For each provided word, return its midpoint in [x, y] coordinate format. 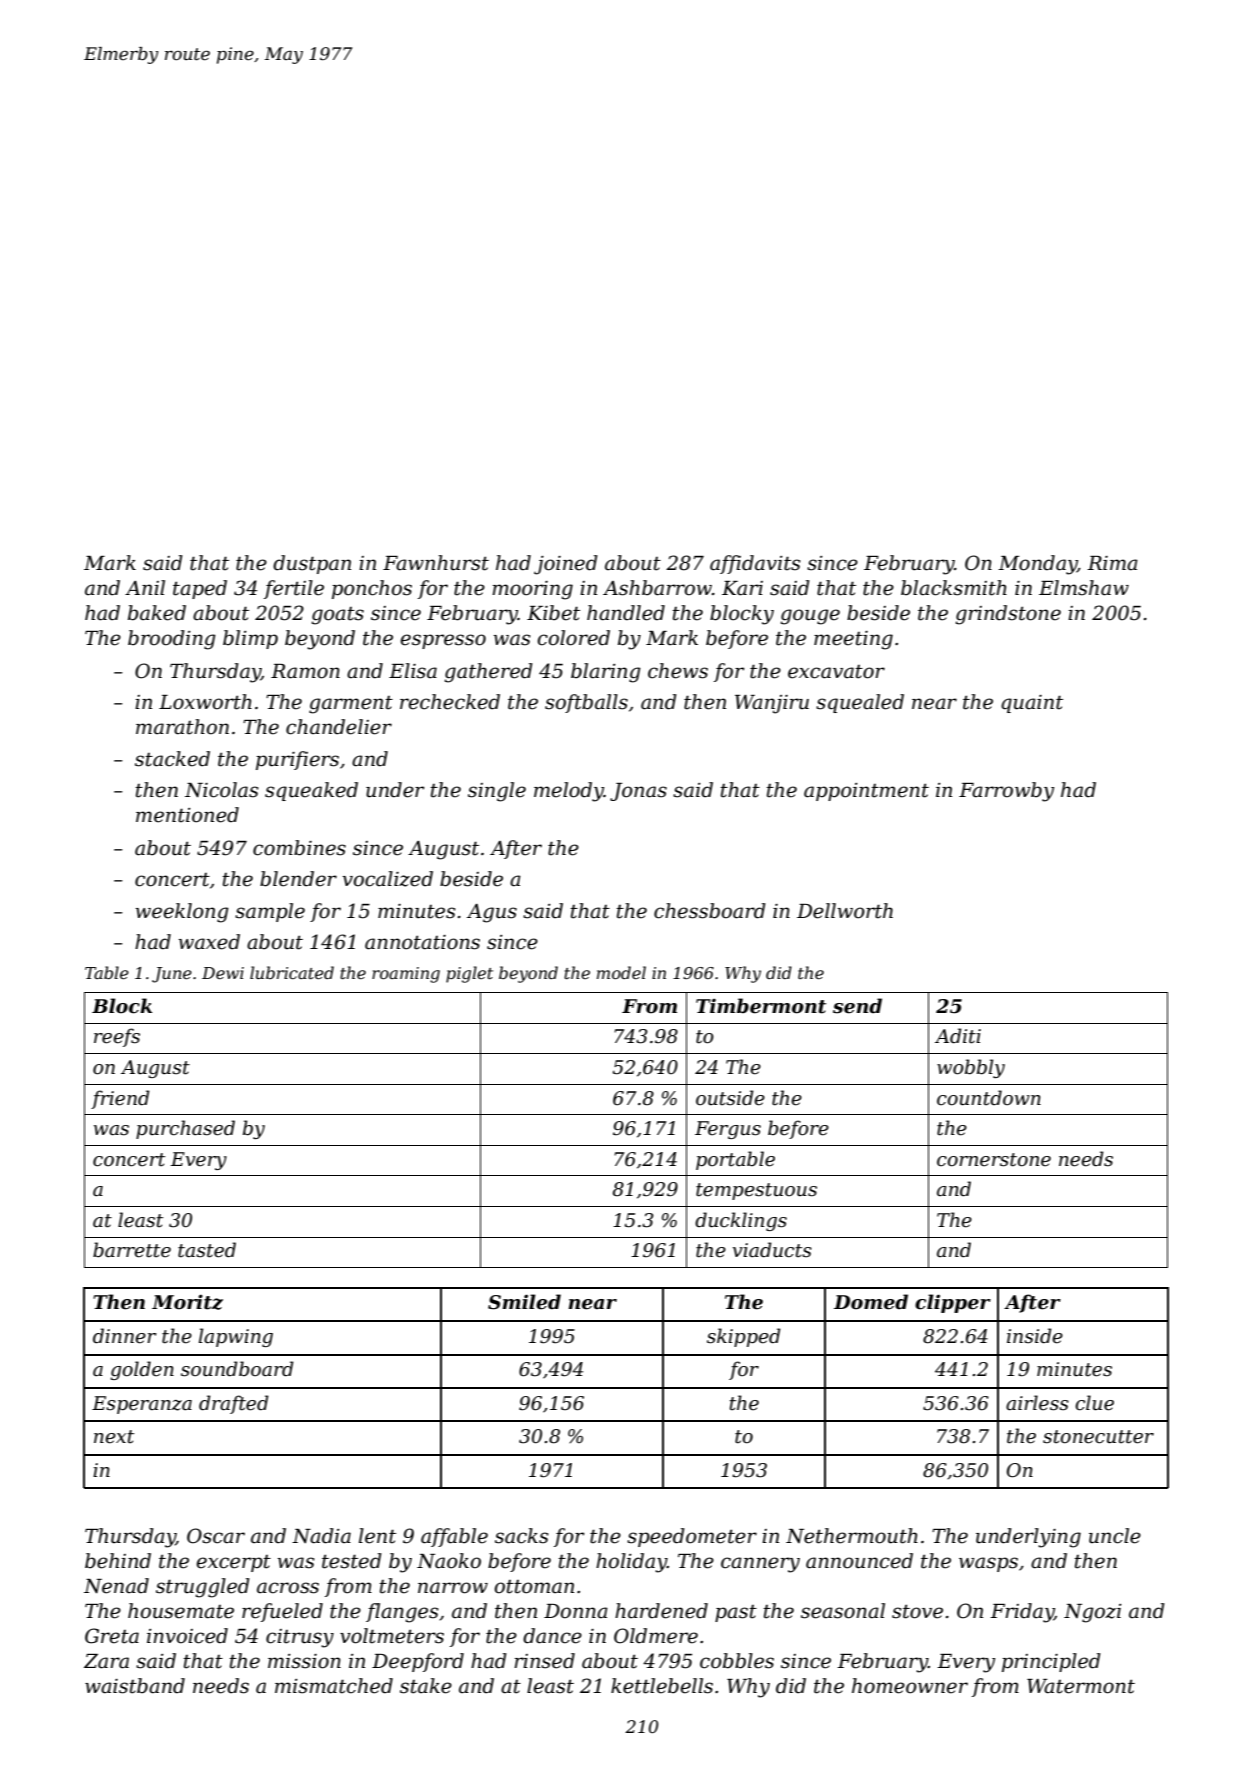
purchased [185, 1129]
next [114, 1437]
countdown [989, 1098]
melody [569, 792]
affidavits [755, 564]
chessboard [710, 911]
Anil [145, 587]
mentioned [187, 815]
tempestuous [756, 1191]
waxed [209, 942]
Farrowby [1006, 792]
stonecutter [1098, 1437]
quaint [1032, 704]
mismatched [334, 1686]
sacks [521, 1536]
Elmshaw [1084, 588]
